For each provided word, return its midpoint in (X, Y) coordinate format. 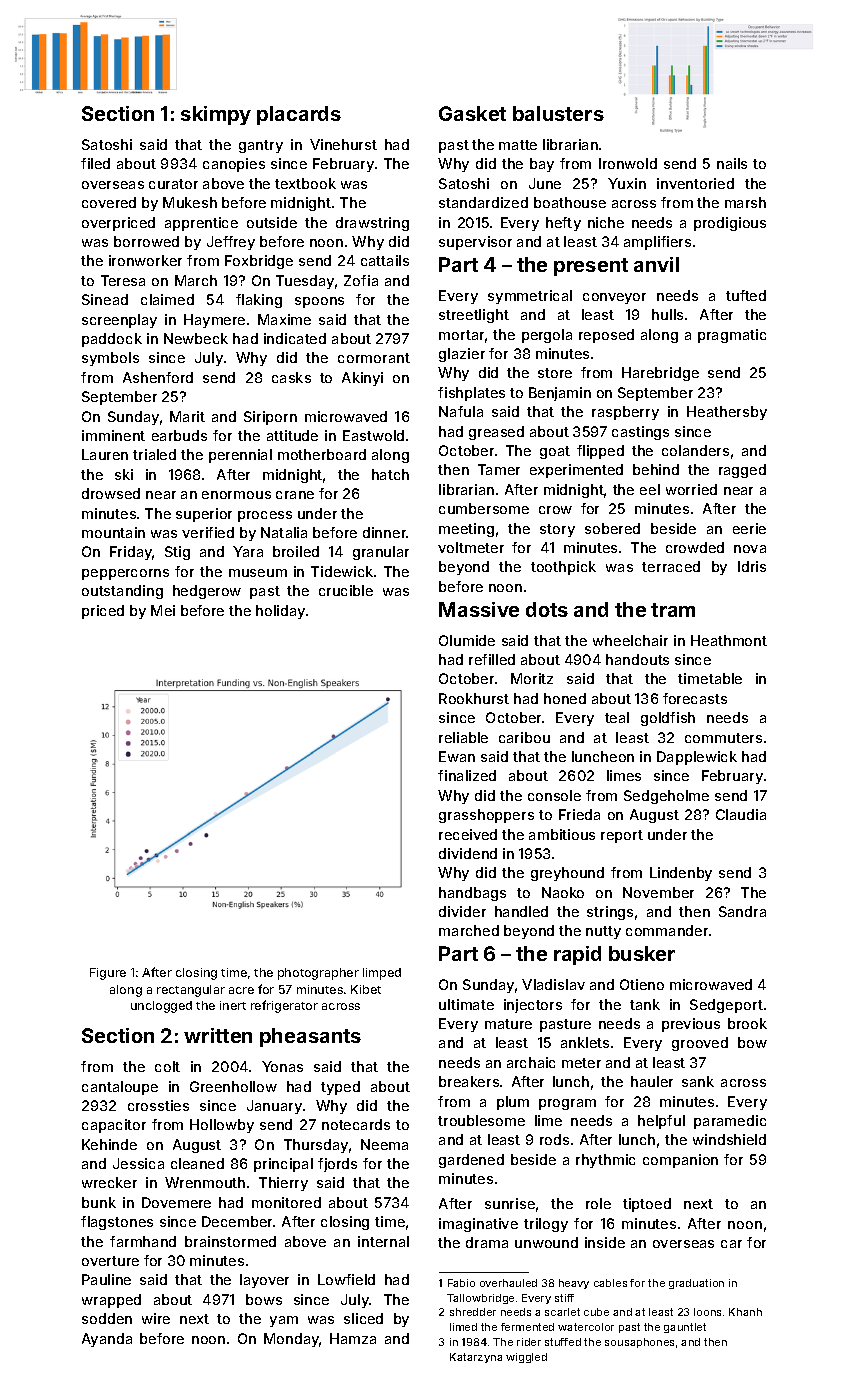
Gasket (472, 113)
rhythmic (605, 1161)
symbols (110, 359)
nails (732, 163)
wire (156, 1318)
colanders (695, 450)
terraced (671, 566)
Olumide (467, 640)
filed (95, 163)
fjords (337, 1165)
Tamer (499, 469)
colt (167, 1066)
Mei (163, 610)
